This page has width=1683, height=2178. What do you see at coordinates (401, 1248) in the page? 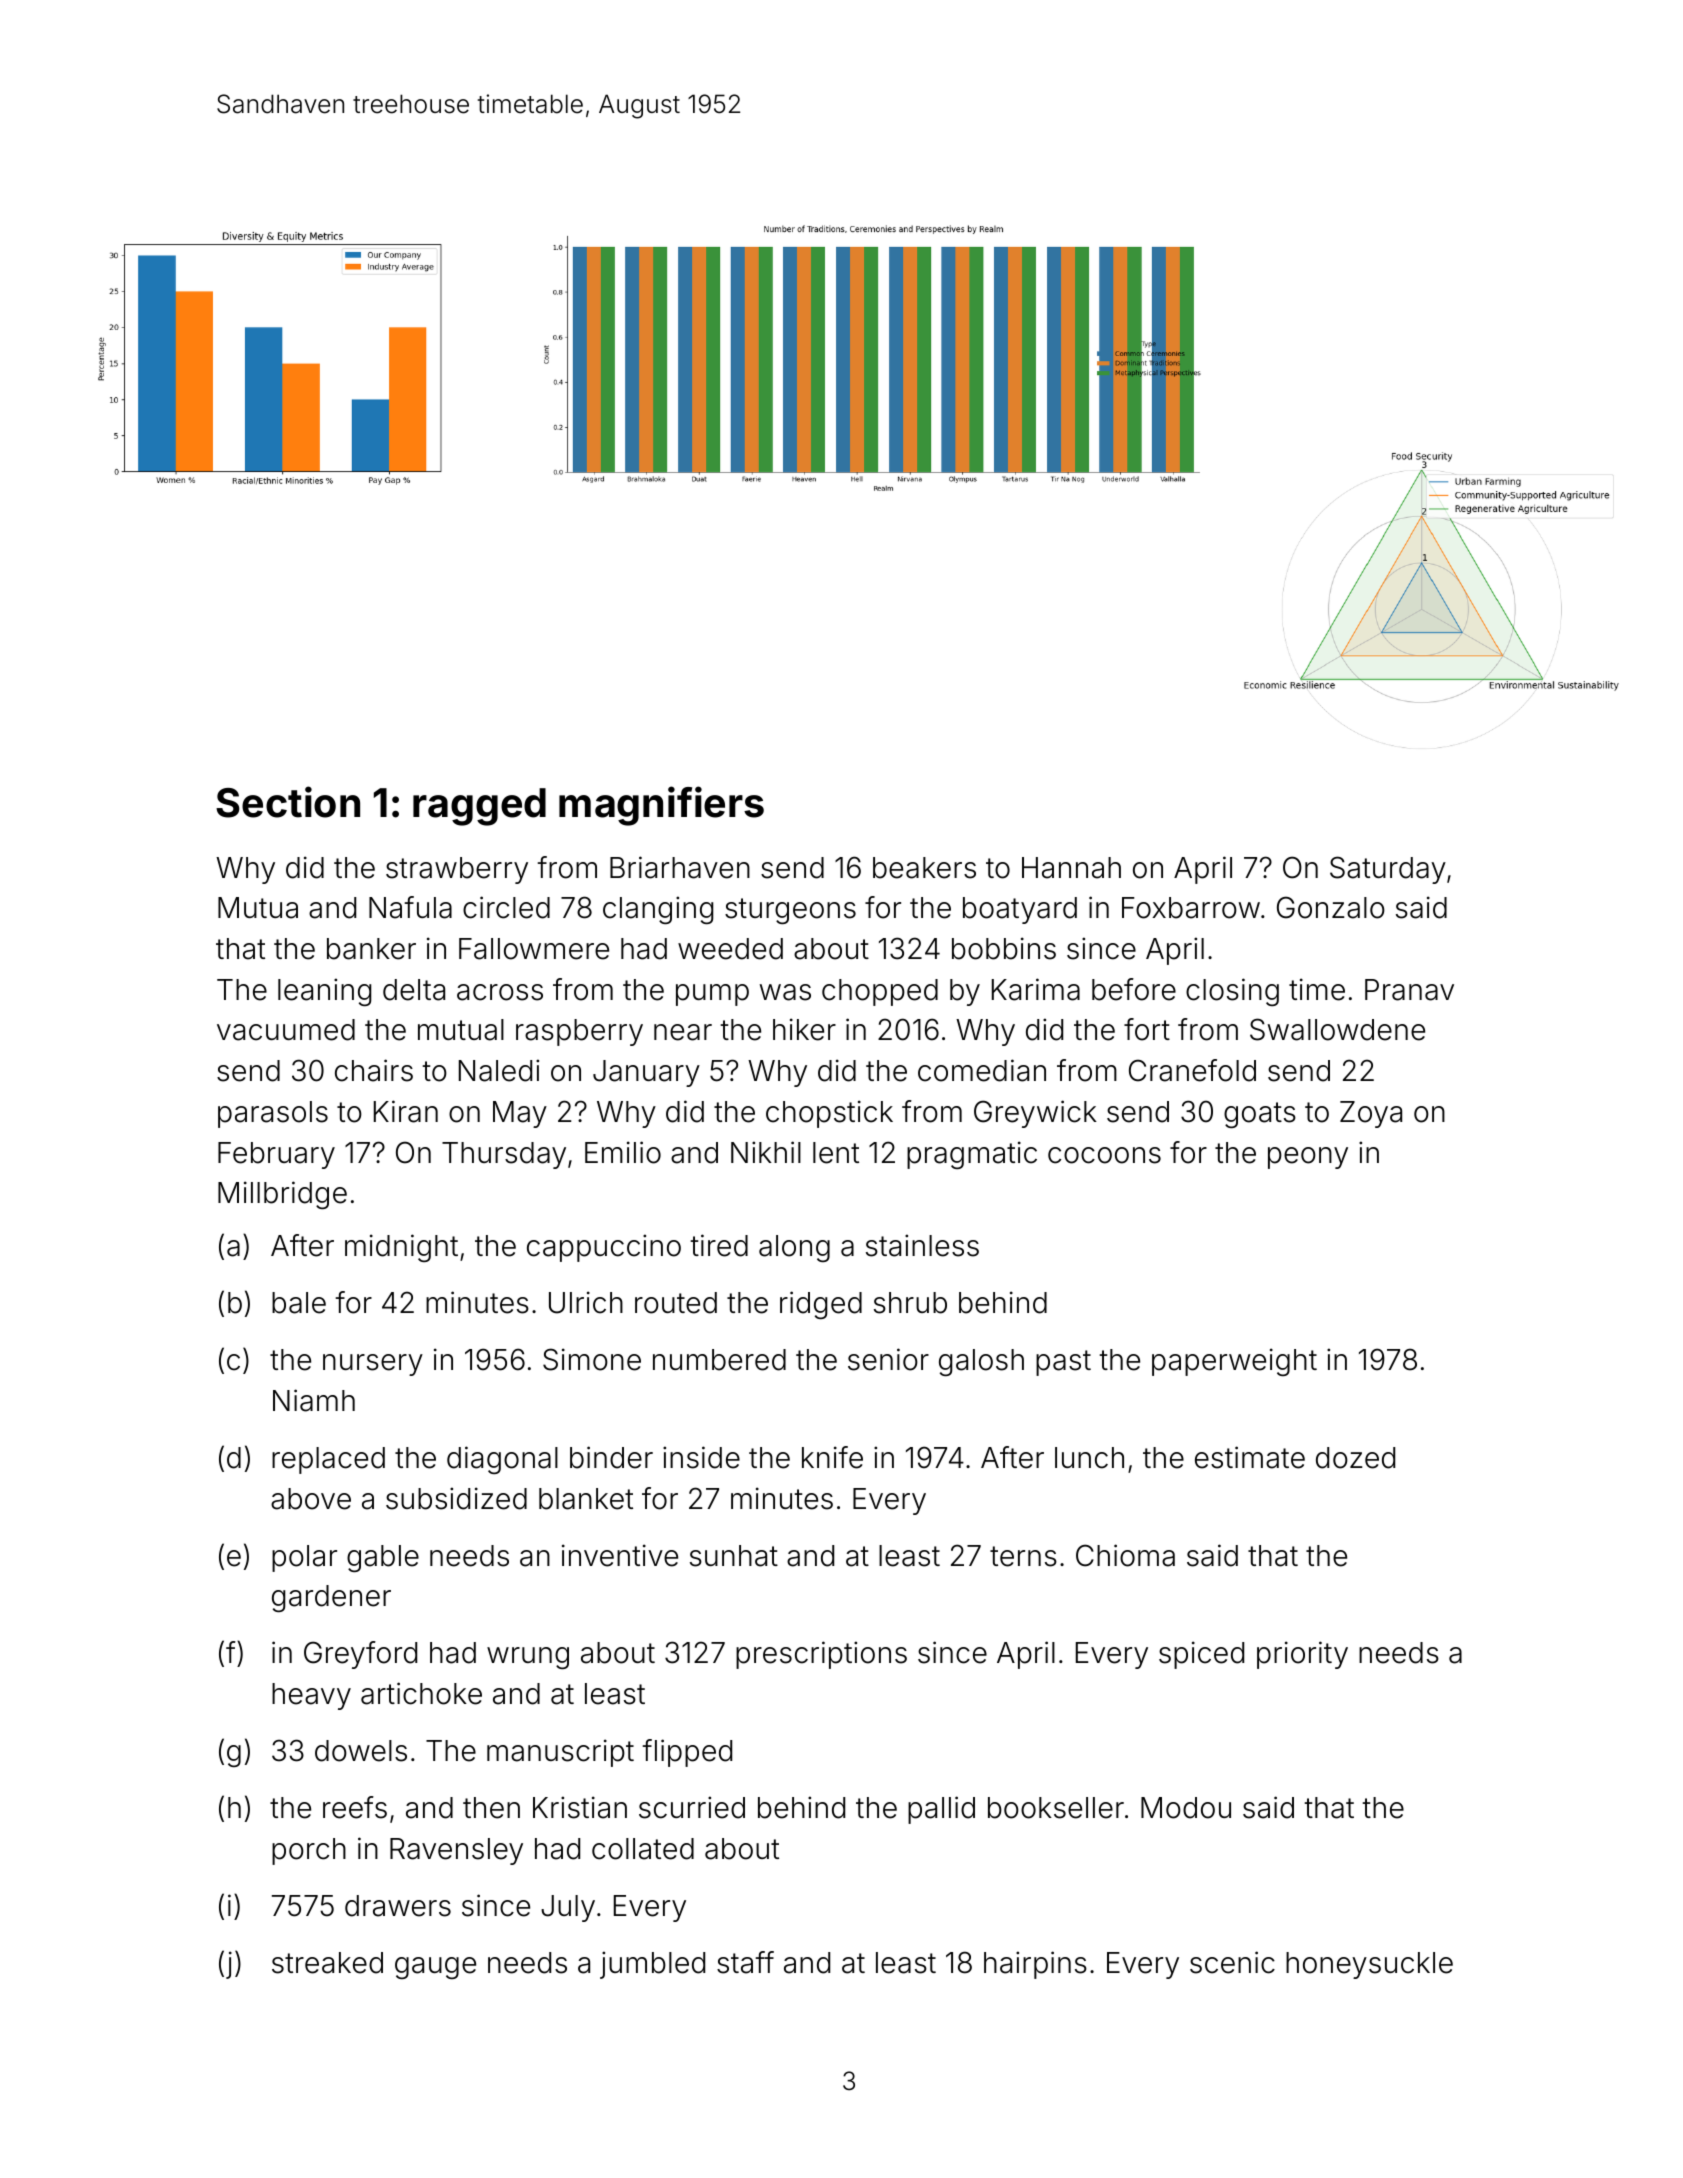
I see `midnight` at bounding box center [401, 1248].
